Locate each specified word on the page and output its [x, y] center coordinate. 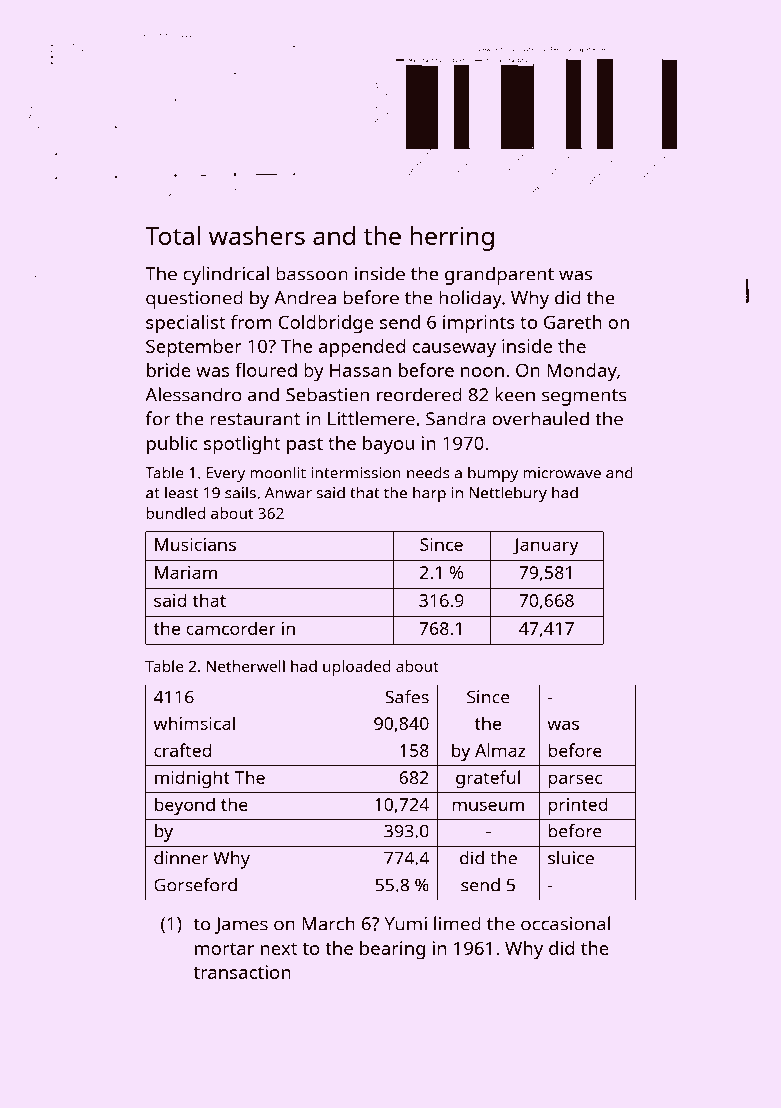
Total [172, 235]
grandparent [499, 275]
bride [169, 370]
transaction [242, 972]
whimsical [194, 723]
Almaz [500, 750]
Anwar [288, 493]
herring [452, 238]
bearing [392, 950]
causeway [454, 350]
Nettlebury [508, 494]
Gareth [573, 322]
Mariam [186, 572]
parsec [575, 781]
